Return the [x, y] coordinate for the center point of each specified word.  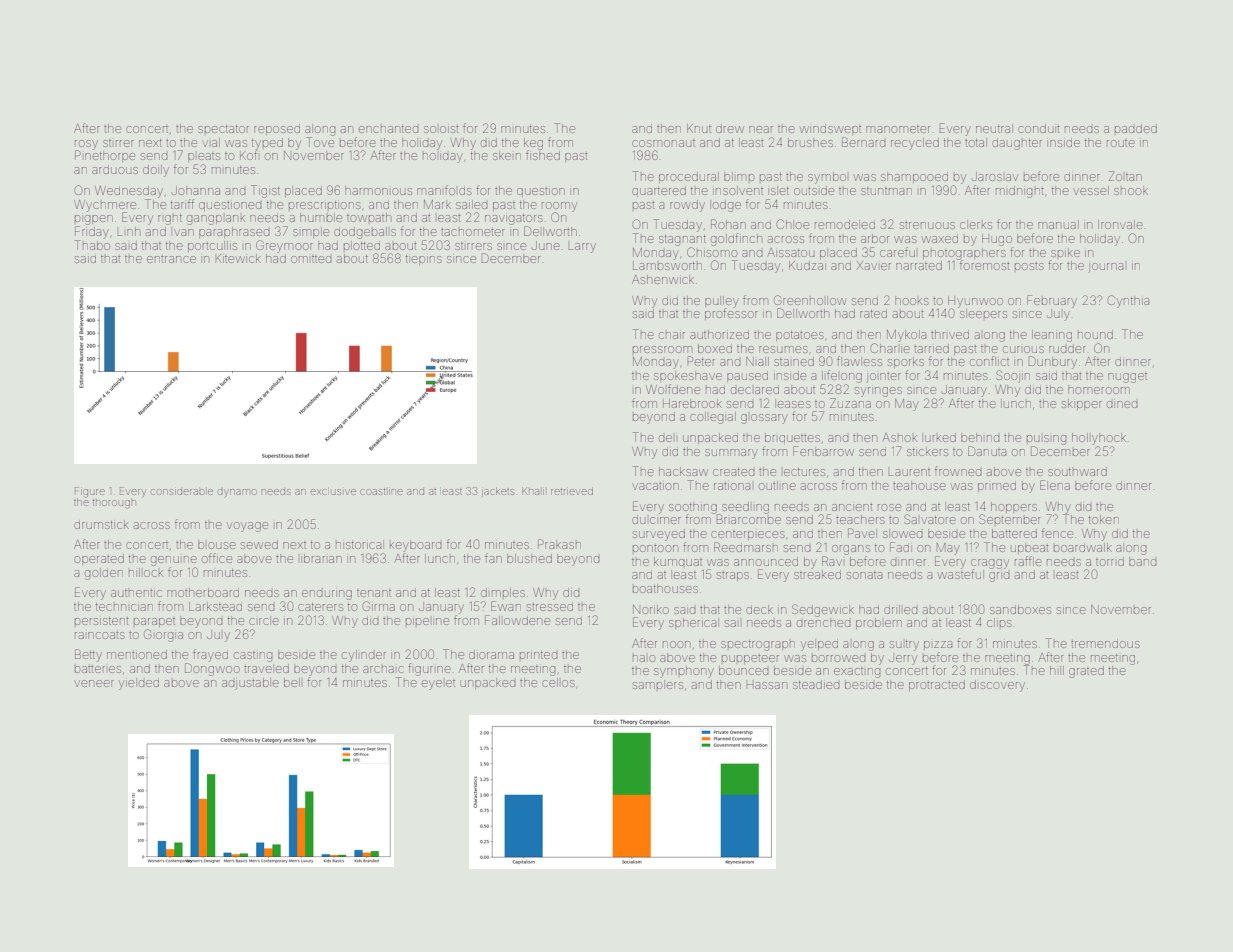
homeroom [1099, 389]
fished [543, 155]
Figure [90, 492]
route [1121, 143]
